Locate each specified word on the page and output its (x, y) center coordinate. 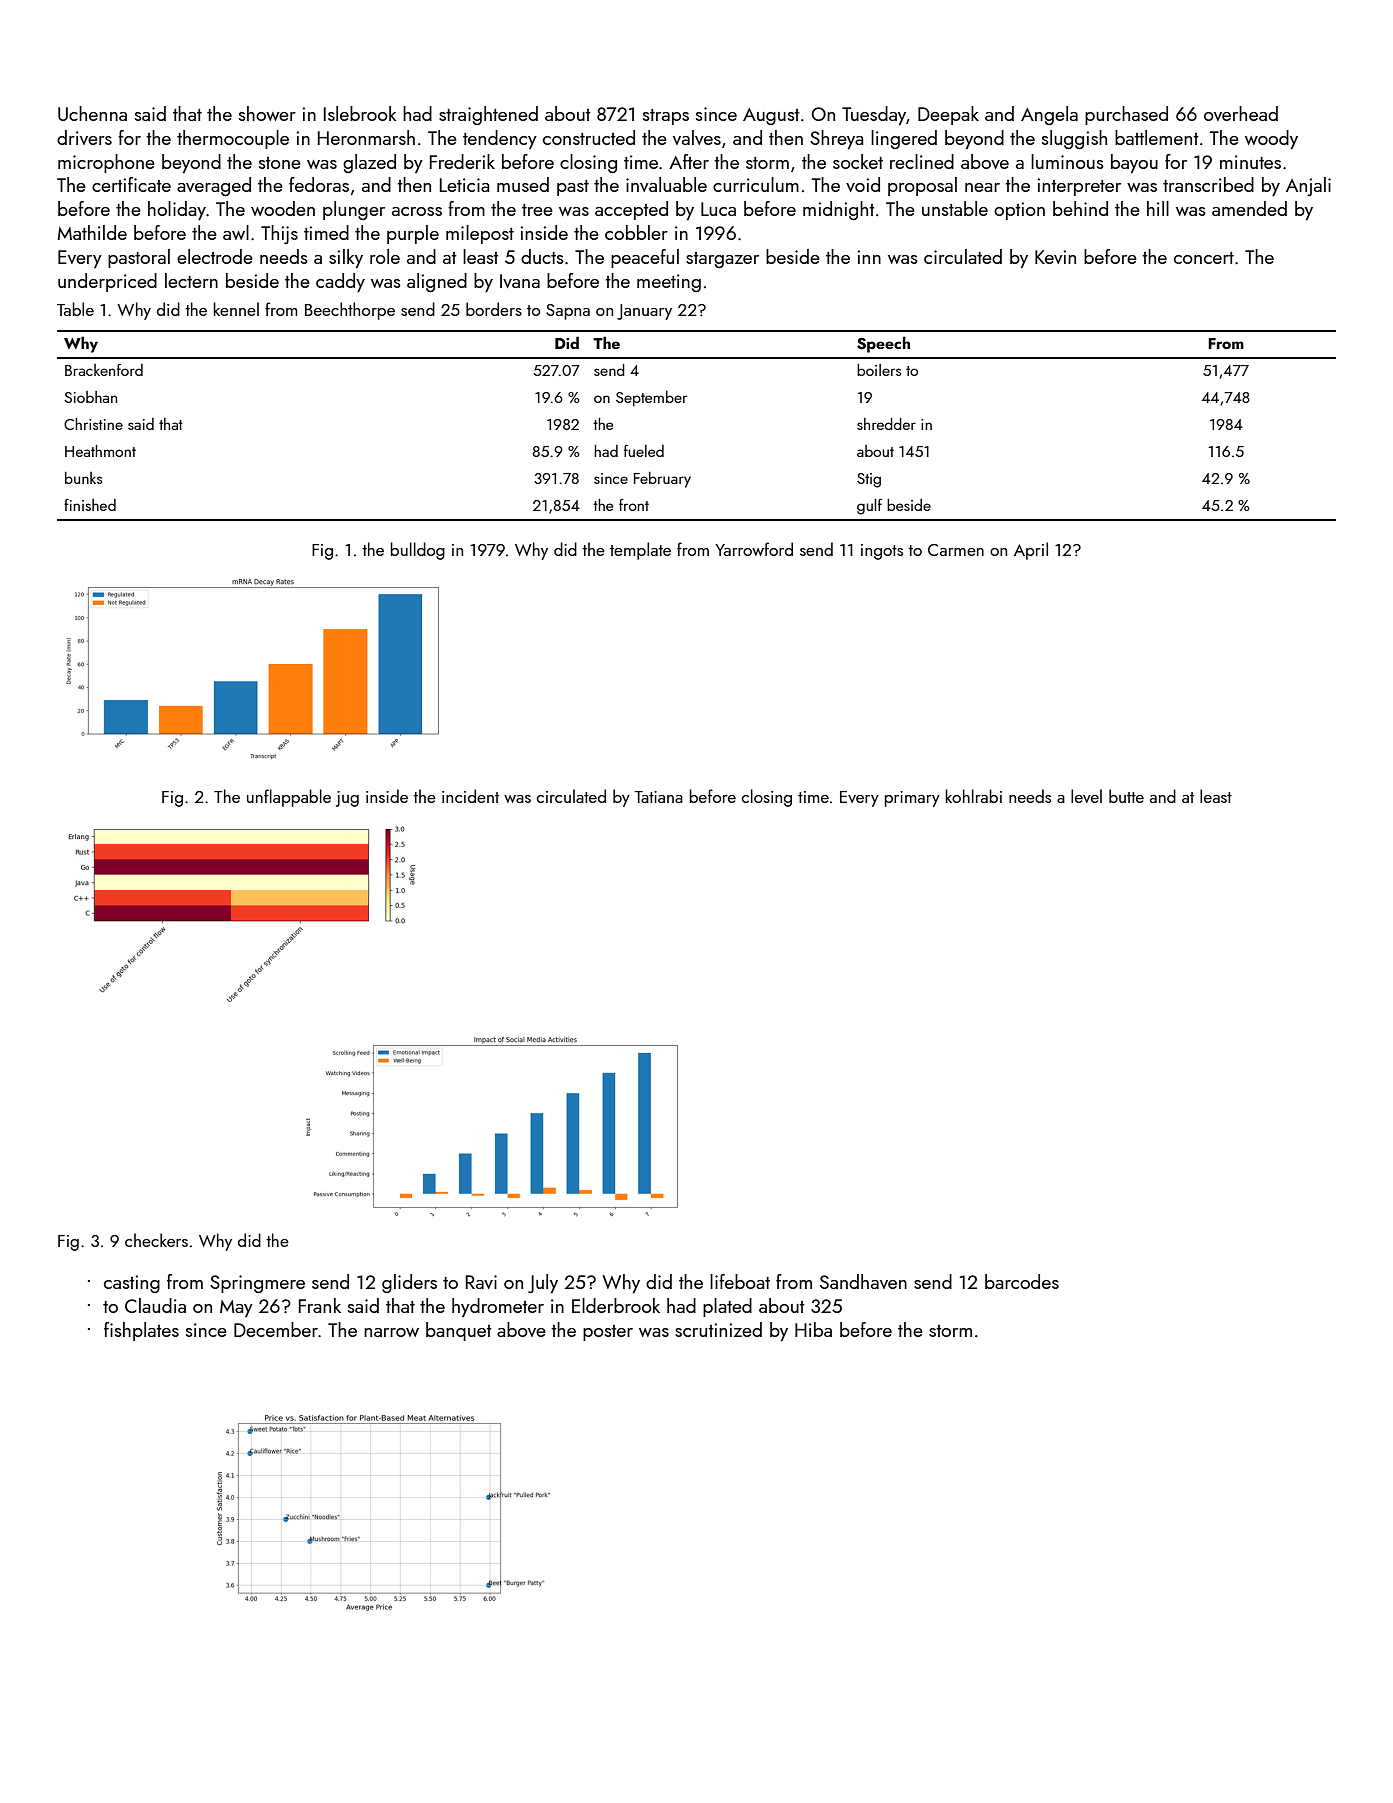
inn (869, 257)
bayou (1134, 164)
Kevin (1055, 257)
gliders (409, 1283)
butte (1126, 796)
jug (347, 799)
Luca (718, 209)
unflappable (289, 798)
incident (470, 796)
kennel (236, 309)
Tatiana (658, 797)
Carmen (956, 550)
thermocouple (233, 139)
